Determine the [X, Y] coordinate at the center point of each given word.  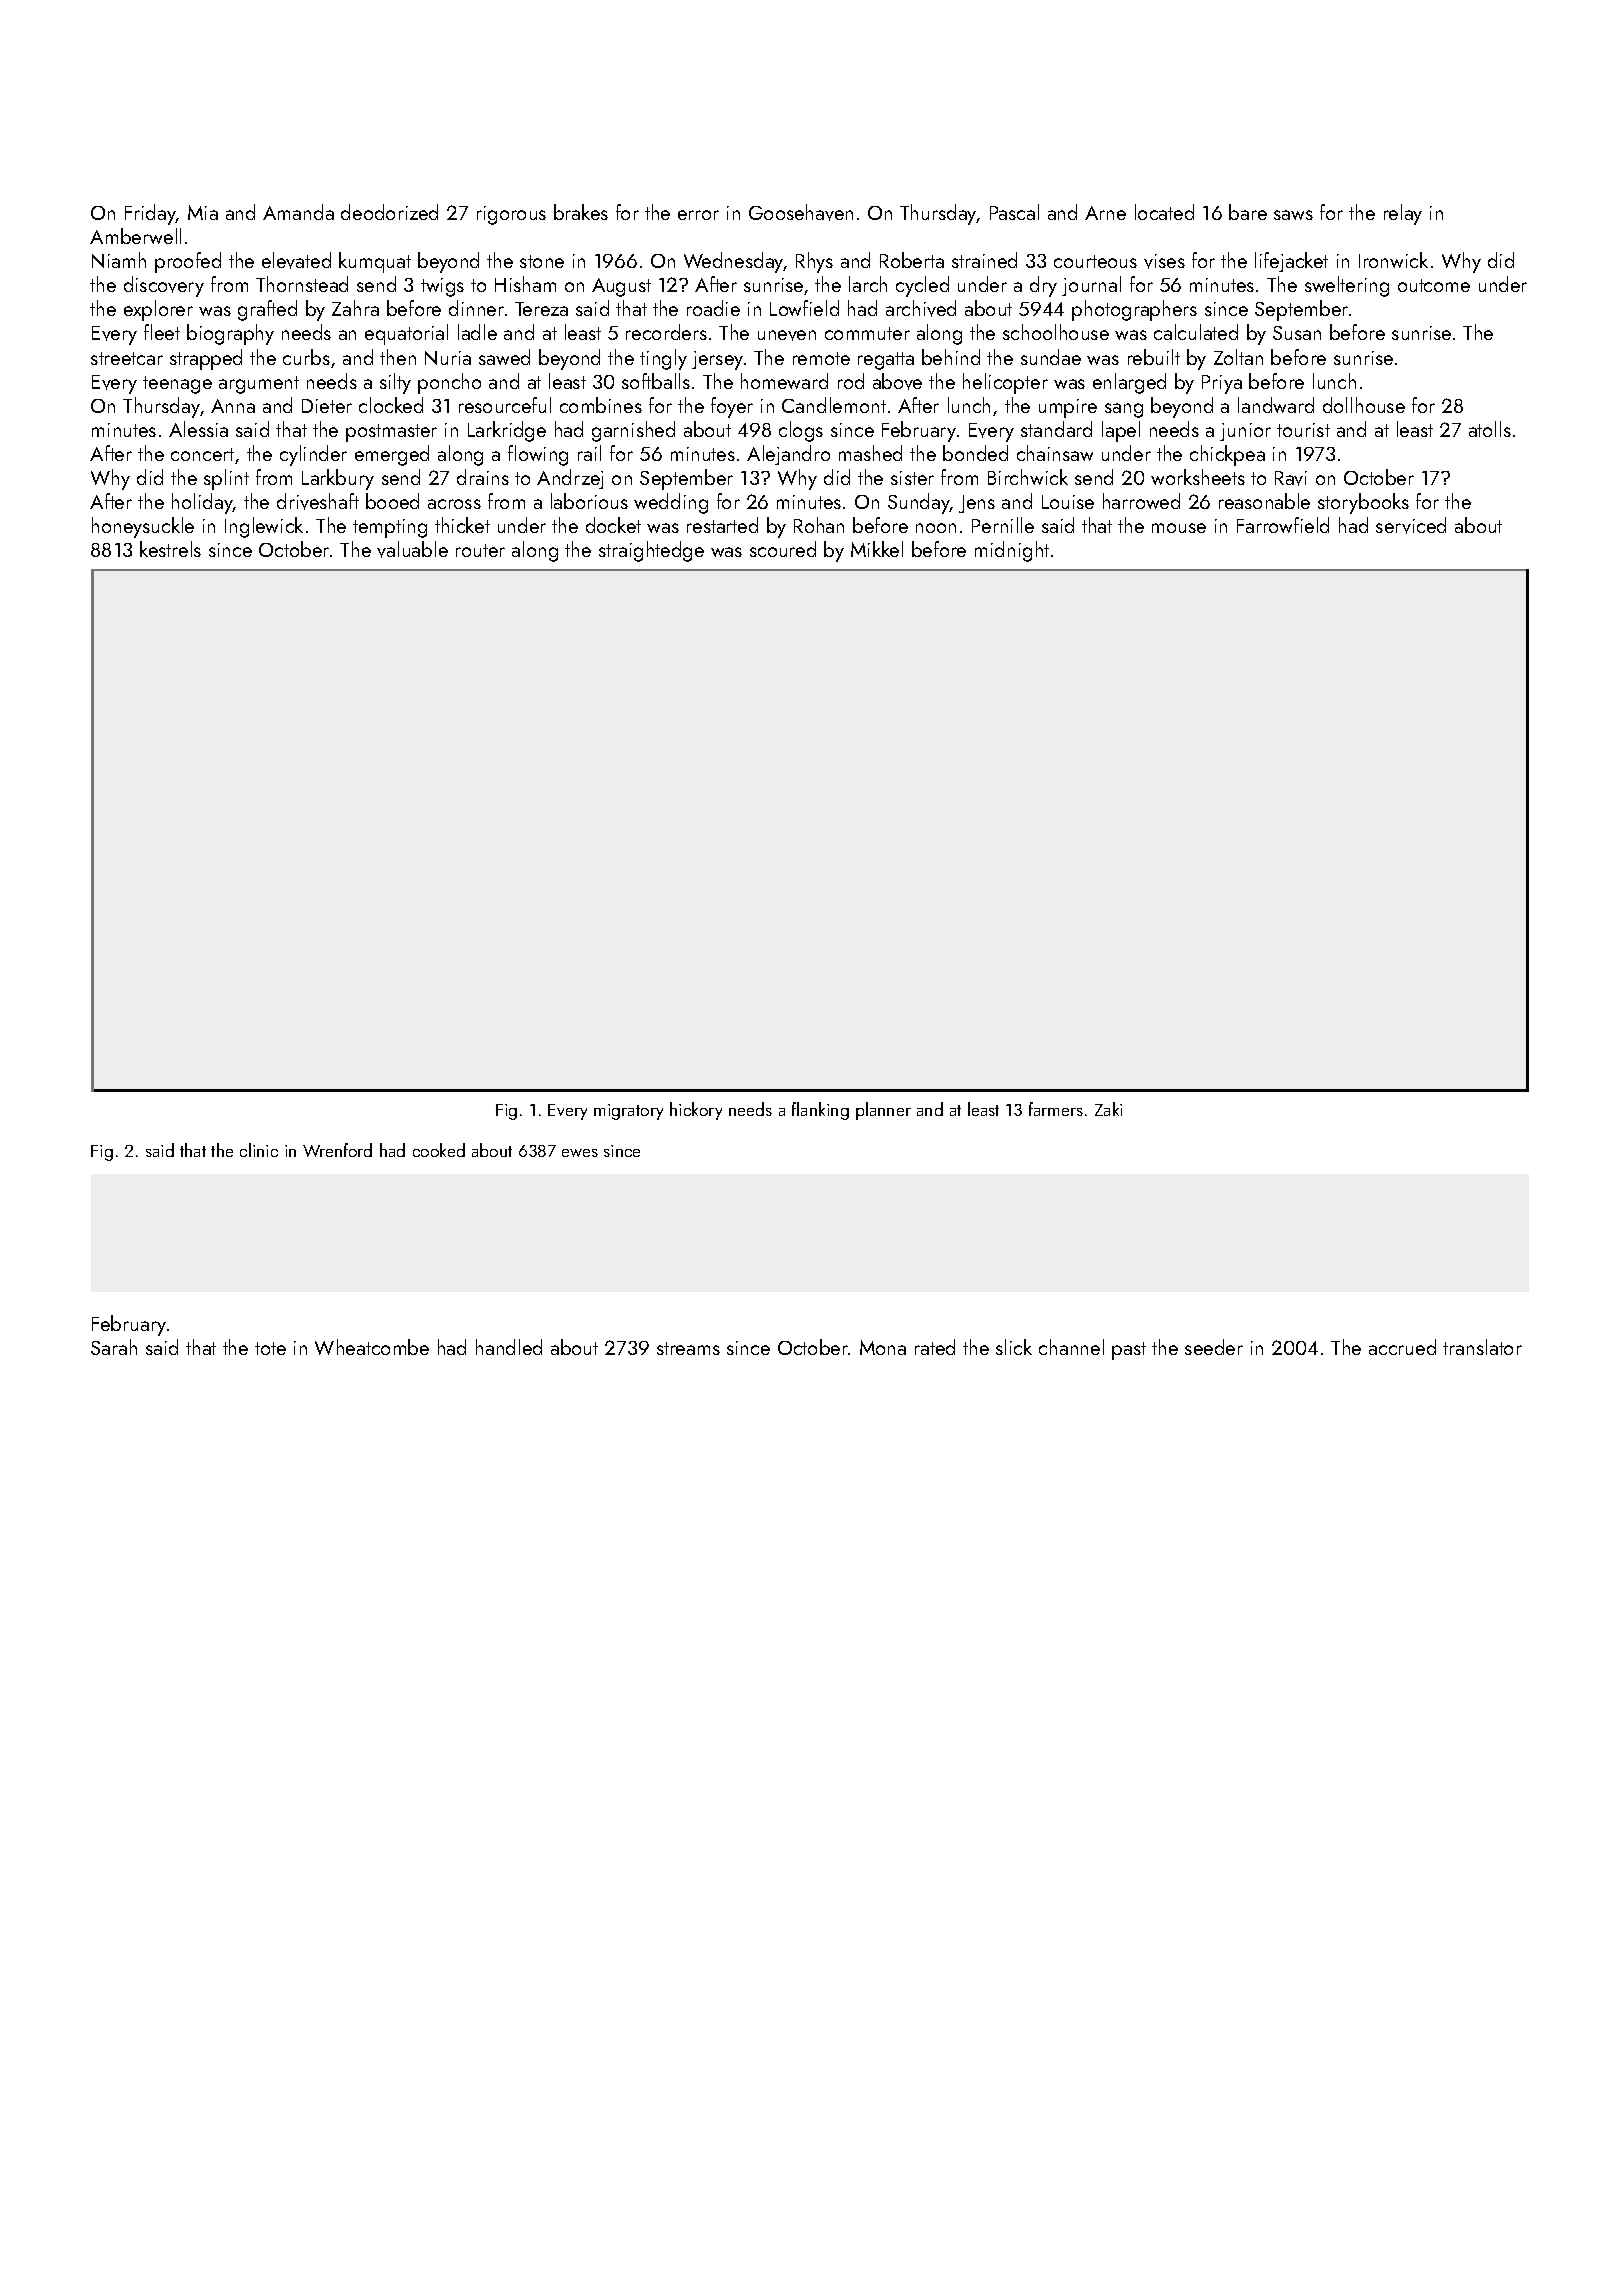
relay [1403, 214]
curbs [306, 357]
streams [688, 1348]
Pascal [1014, 212]
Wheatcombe [372, 1347]
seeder [1214, 1347]
